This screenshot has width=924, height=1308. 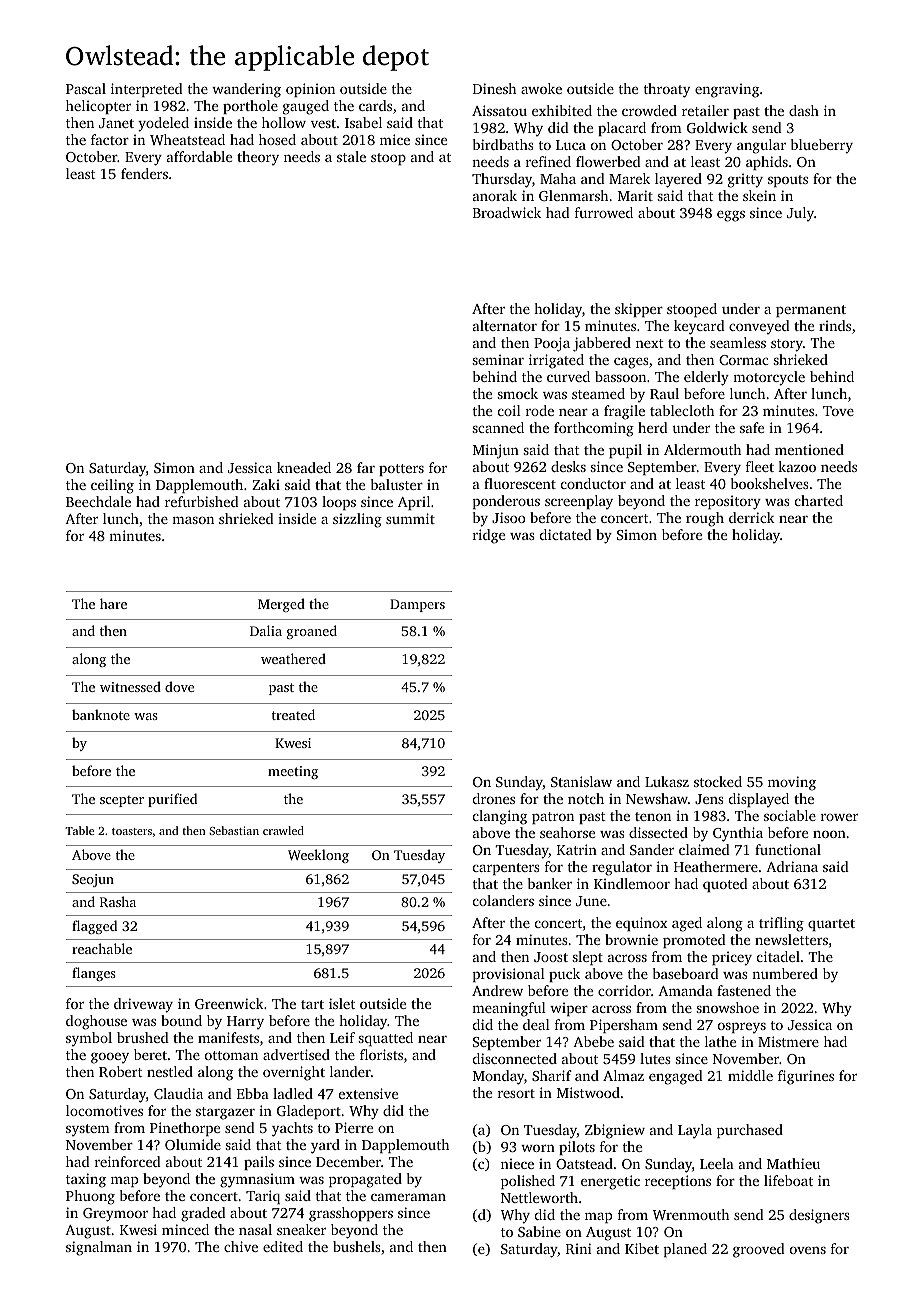 I want to click on far, so click(x=366, y=467).
